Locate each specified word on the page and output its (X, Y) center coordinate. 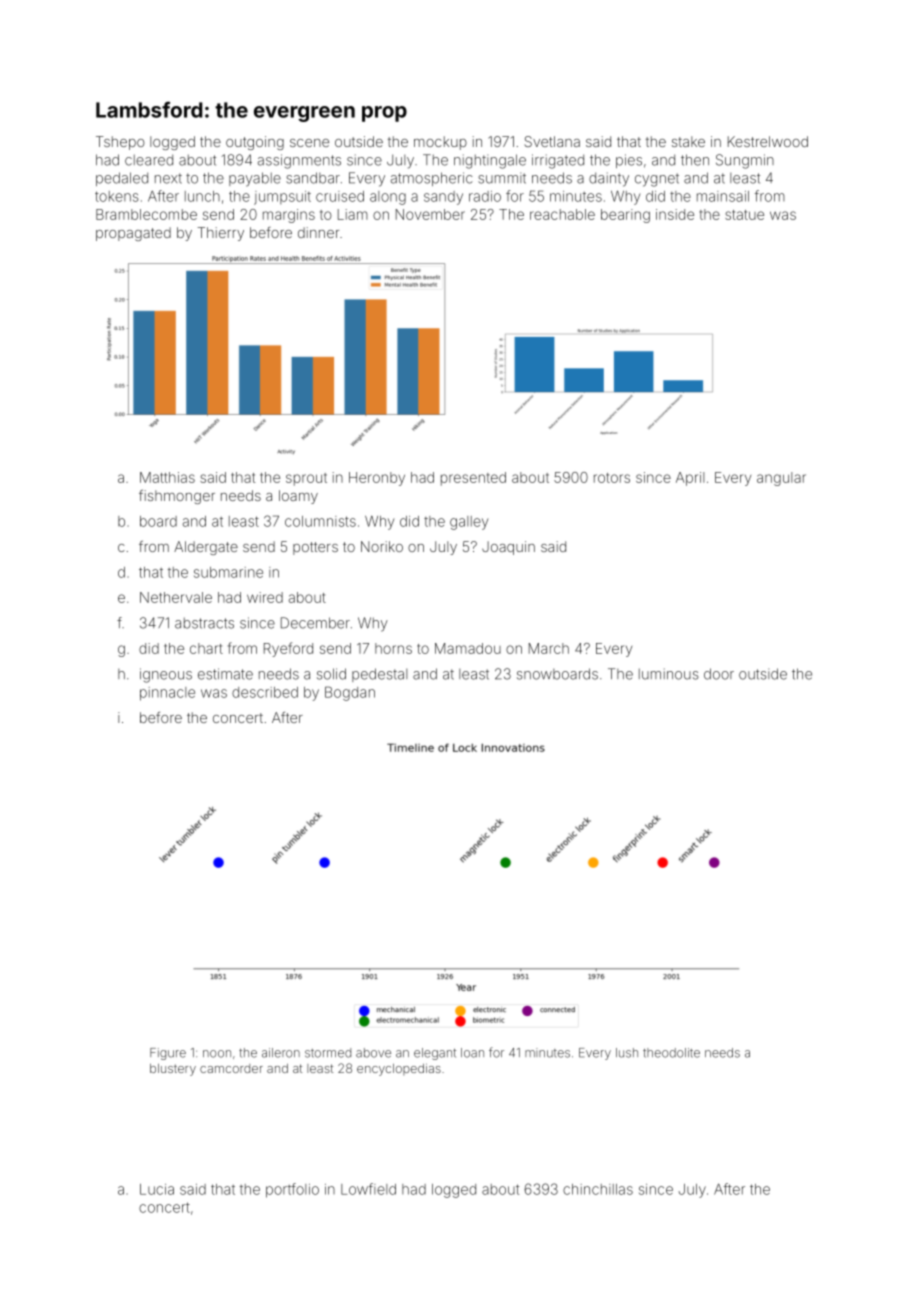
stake (688, 141)
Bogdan (350, 693)
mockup (440, 143)
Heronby (377, 479)
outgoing (255, 143)
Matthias (167, 477)
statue (744, 215)
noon (217, 1054)
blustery (173, 1070)
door (719, 674)
